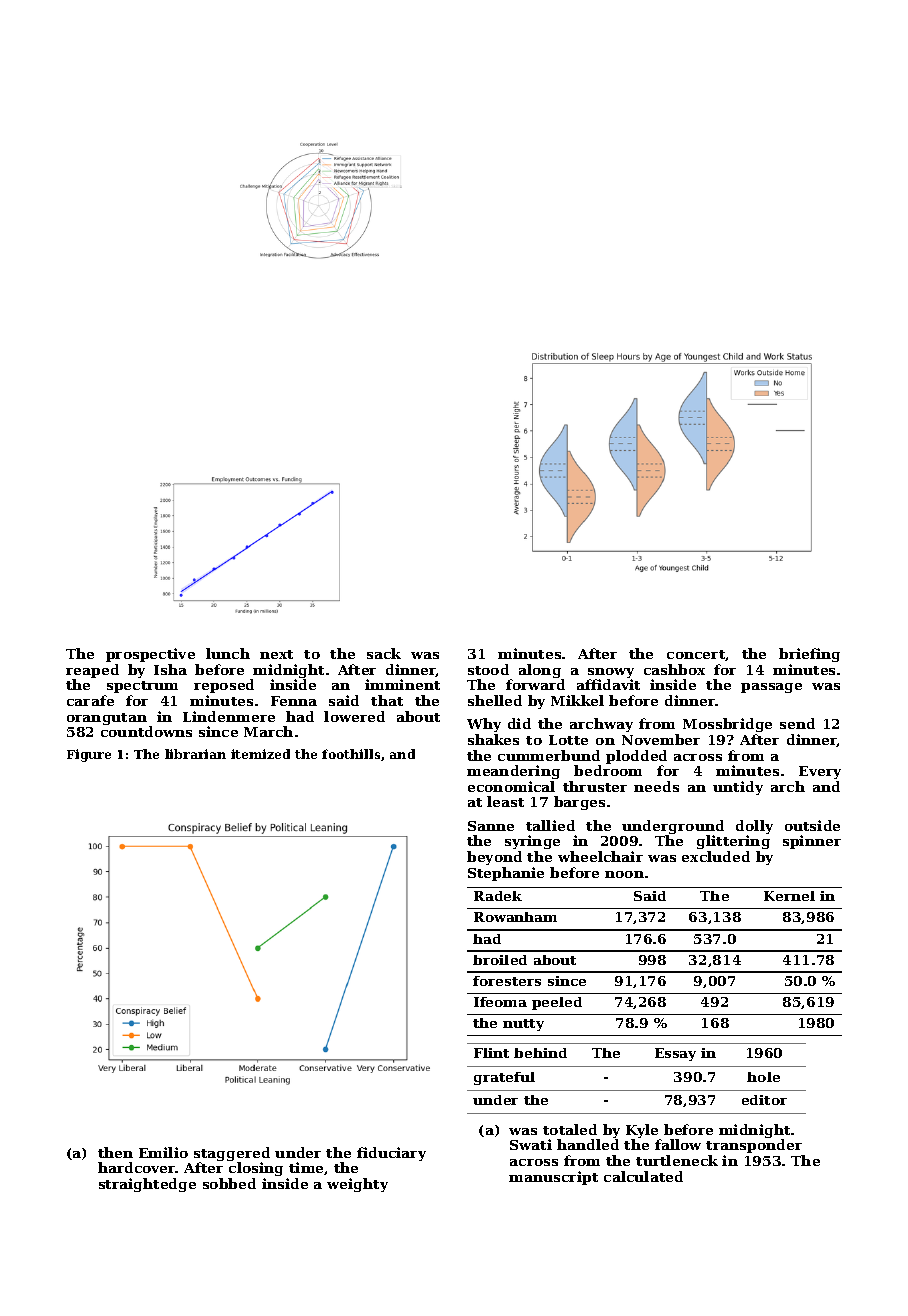 The width and height of the screenshot is (908, 1316). Describe the element at coordinates (142, 687) in the screenshot. I see `spectrum` at that location.
